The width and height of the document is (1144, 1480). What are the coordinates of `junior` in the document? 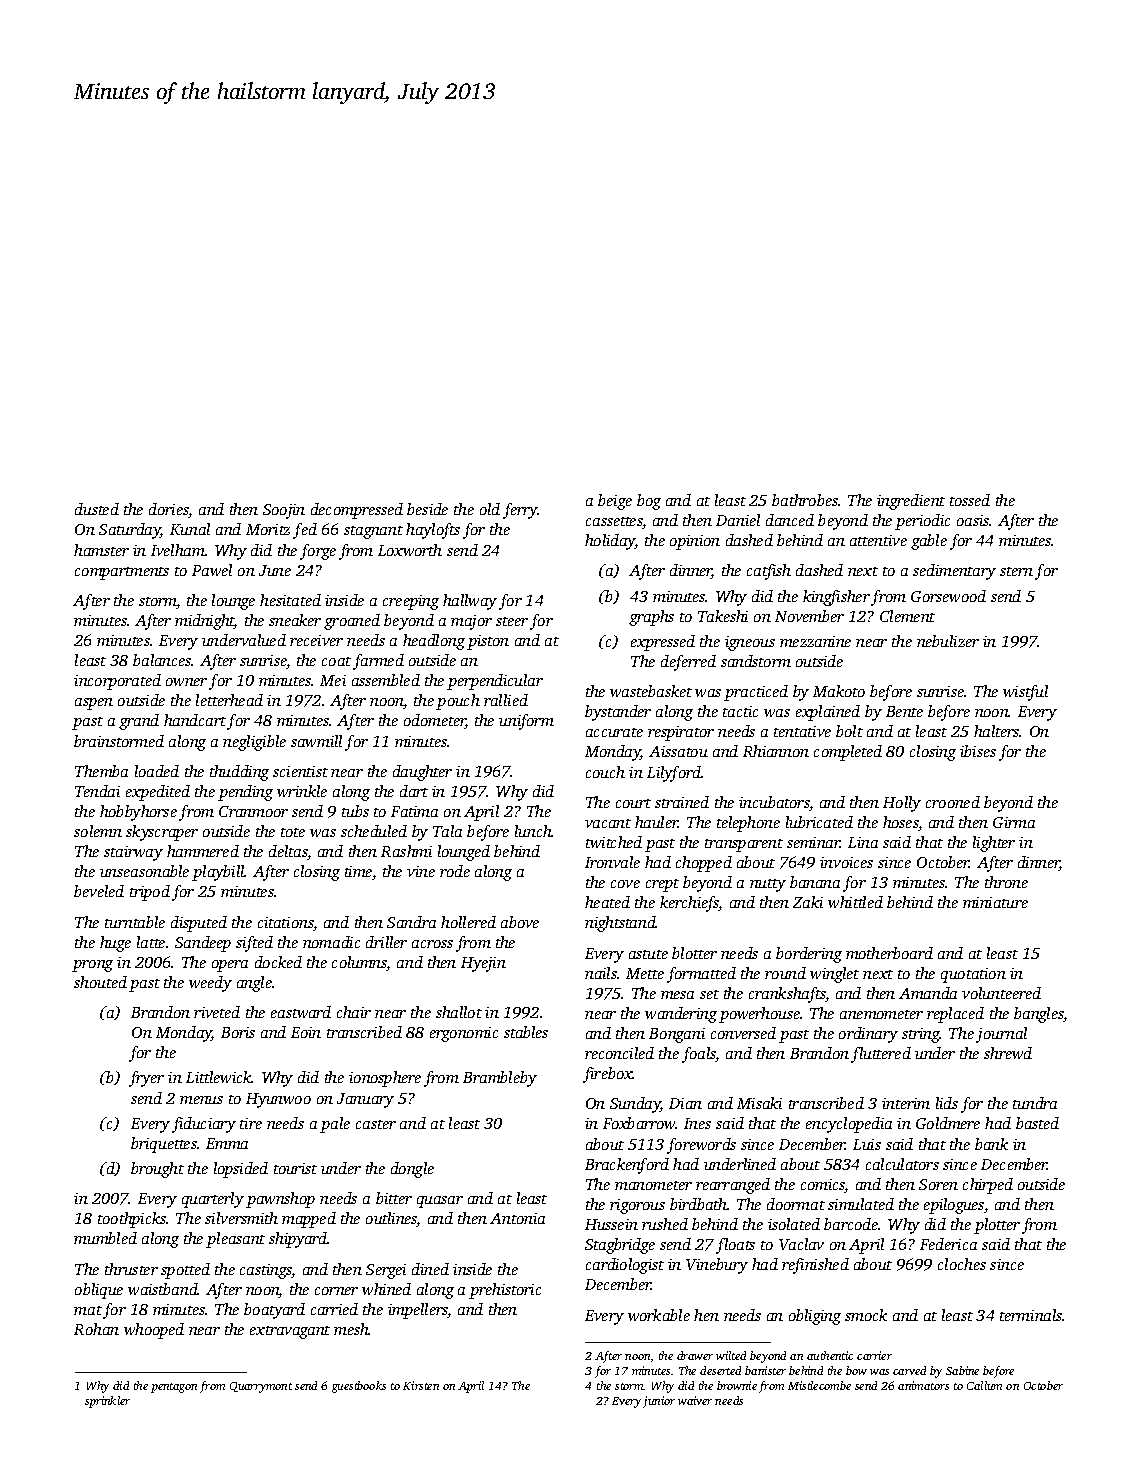 It's located at (659, 1402).
